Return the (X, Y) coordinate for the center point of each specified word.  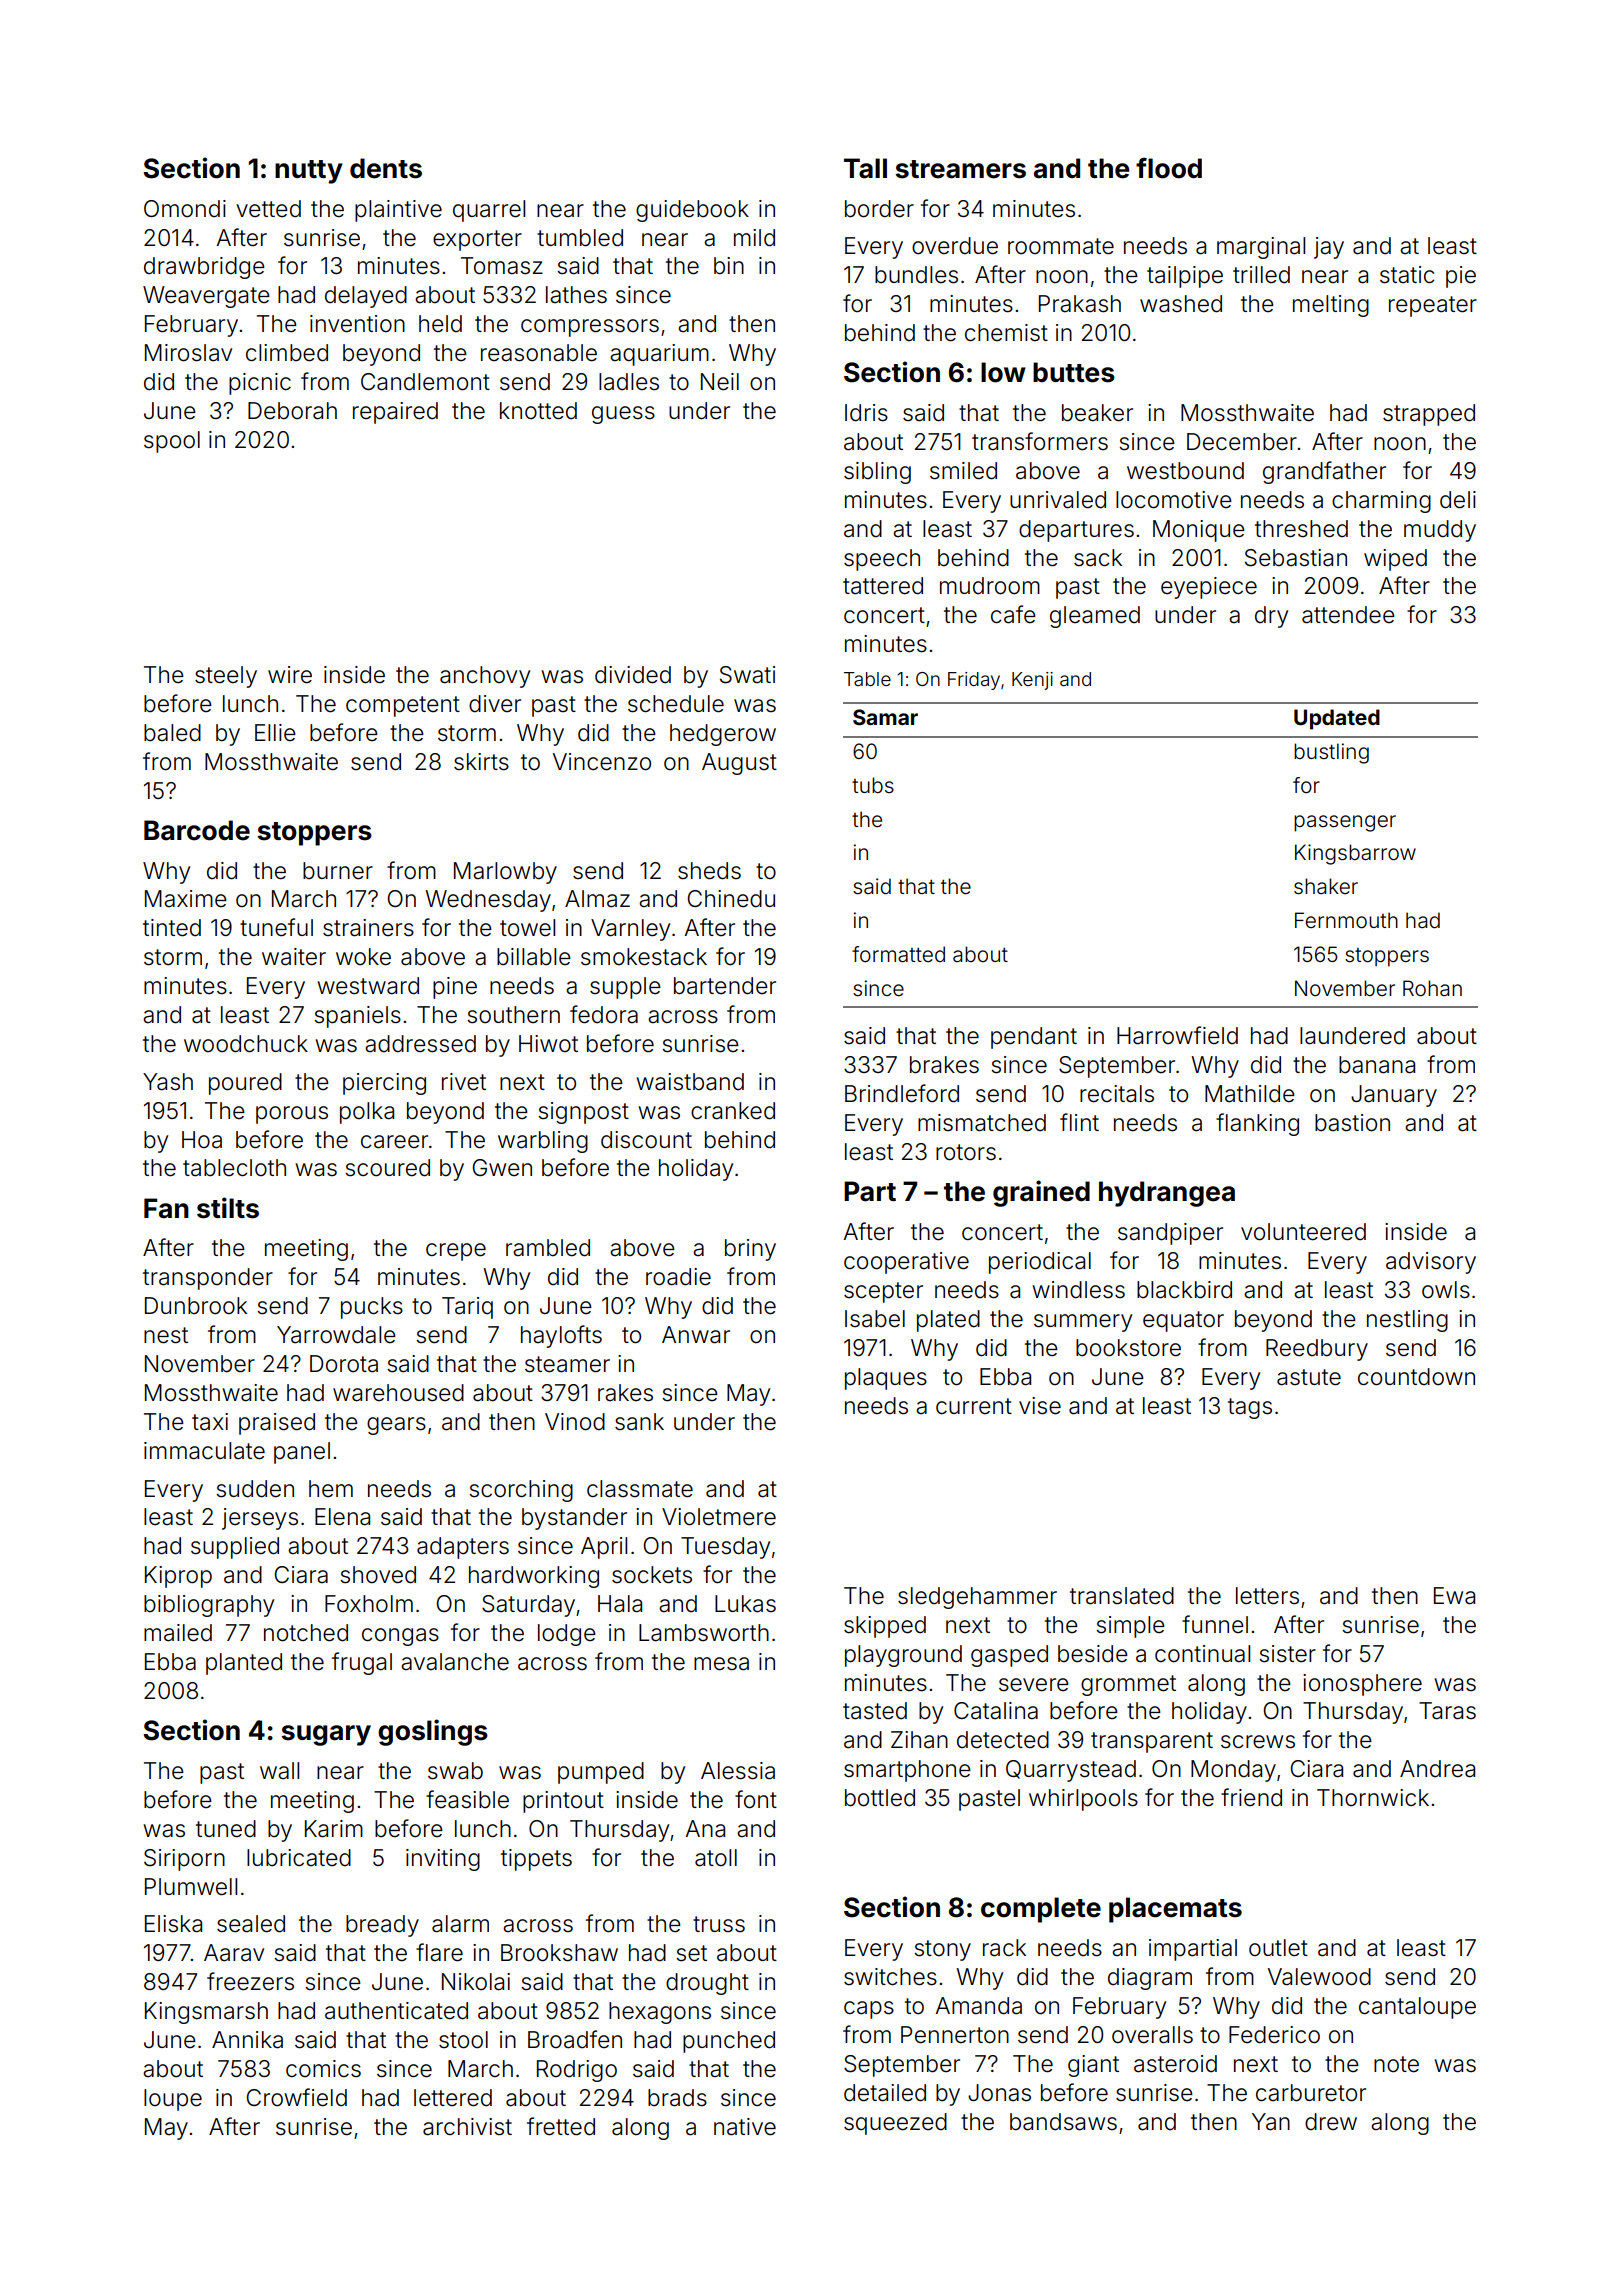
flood (1169, 168)
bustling (1331, 753)
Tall (865, 168)
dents (386, 168)
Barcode (197, 830)
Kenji (1032, 681)
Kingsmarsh (206, 2013)
